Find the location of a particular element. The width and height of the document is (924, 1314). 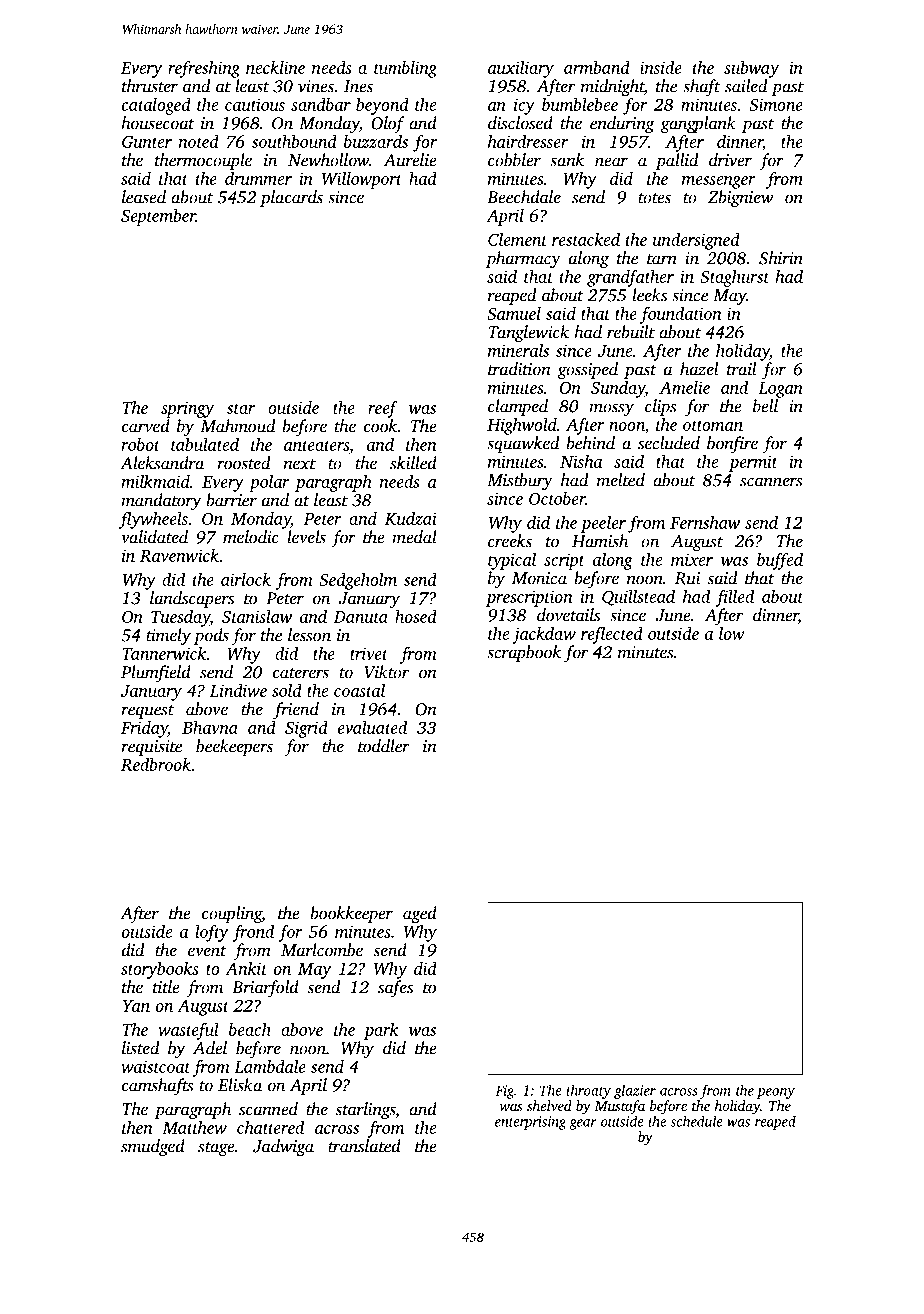

scanners is located at coordinates (771, 482).
